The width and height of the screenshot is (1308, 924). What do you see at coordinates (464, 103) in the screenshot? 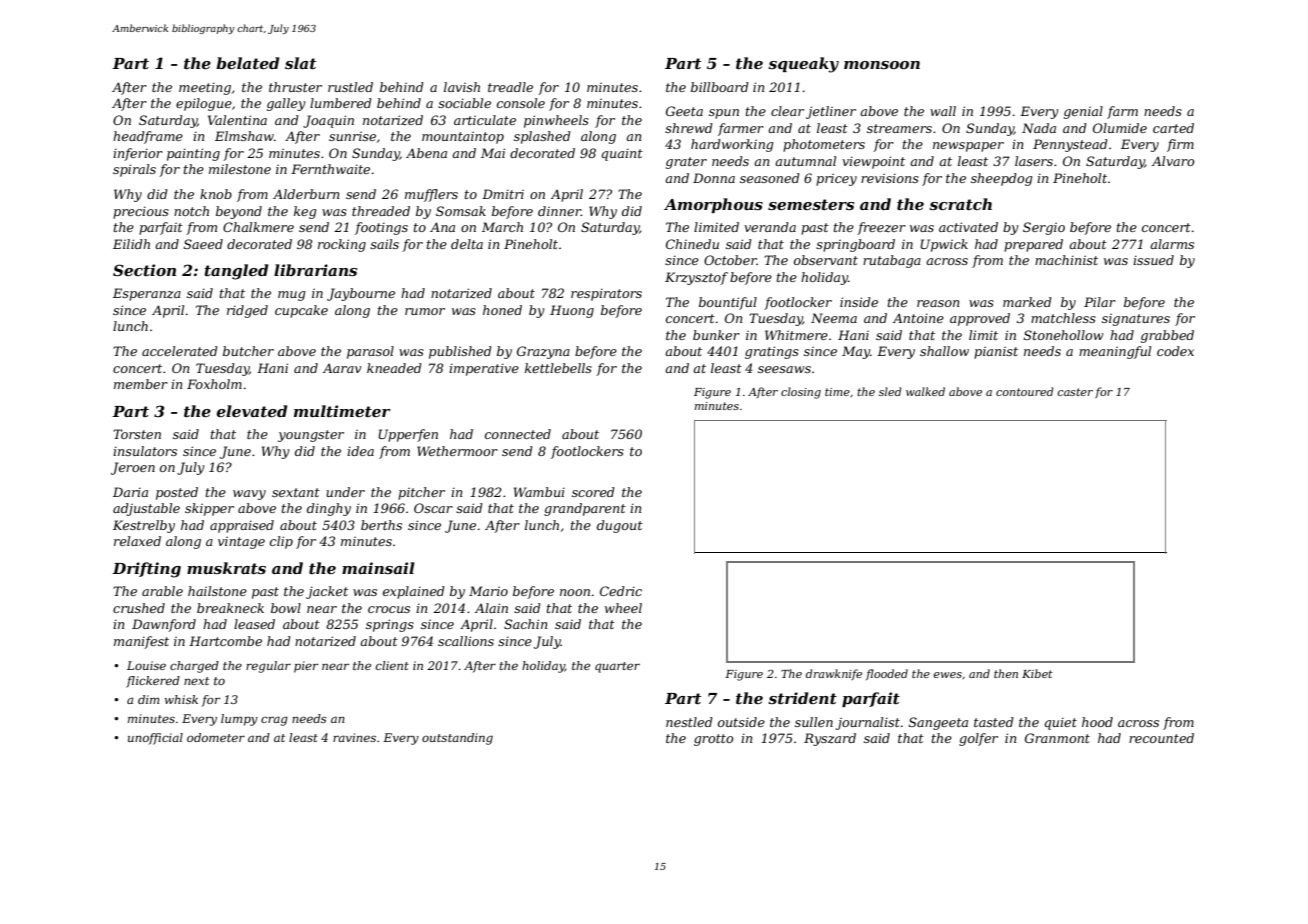
I see `sociable` at bounding box center [464, 103].
